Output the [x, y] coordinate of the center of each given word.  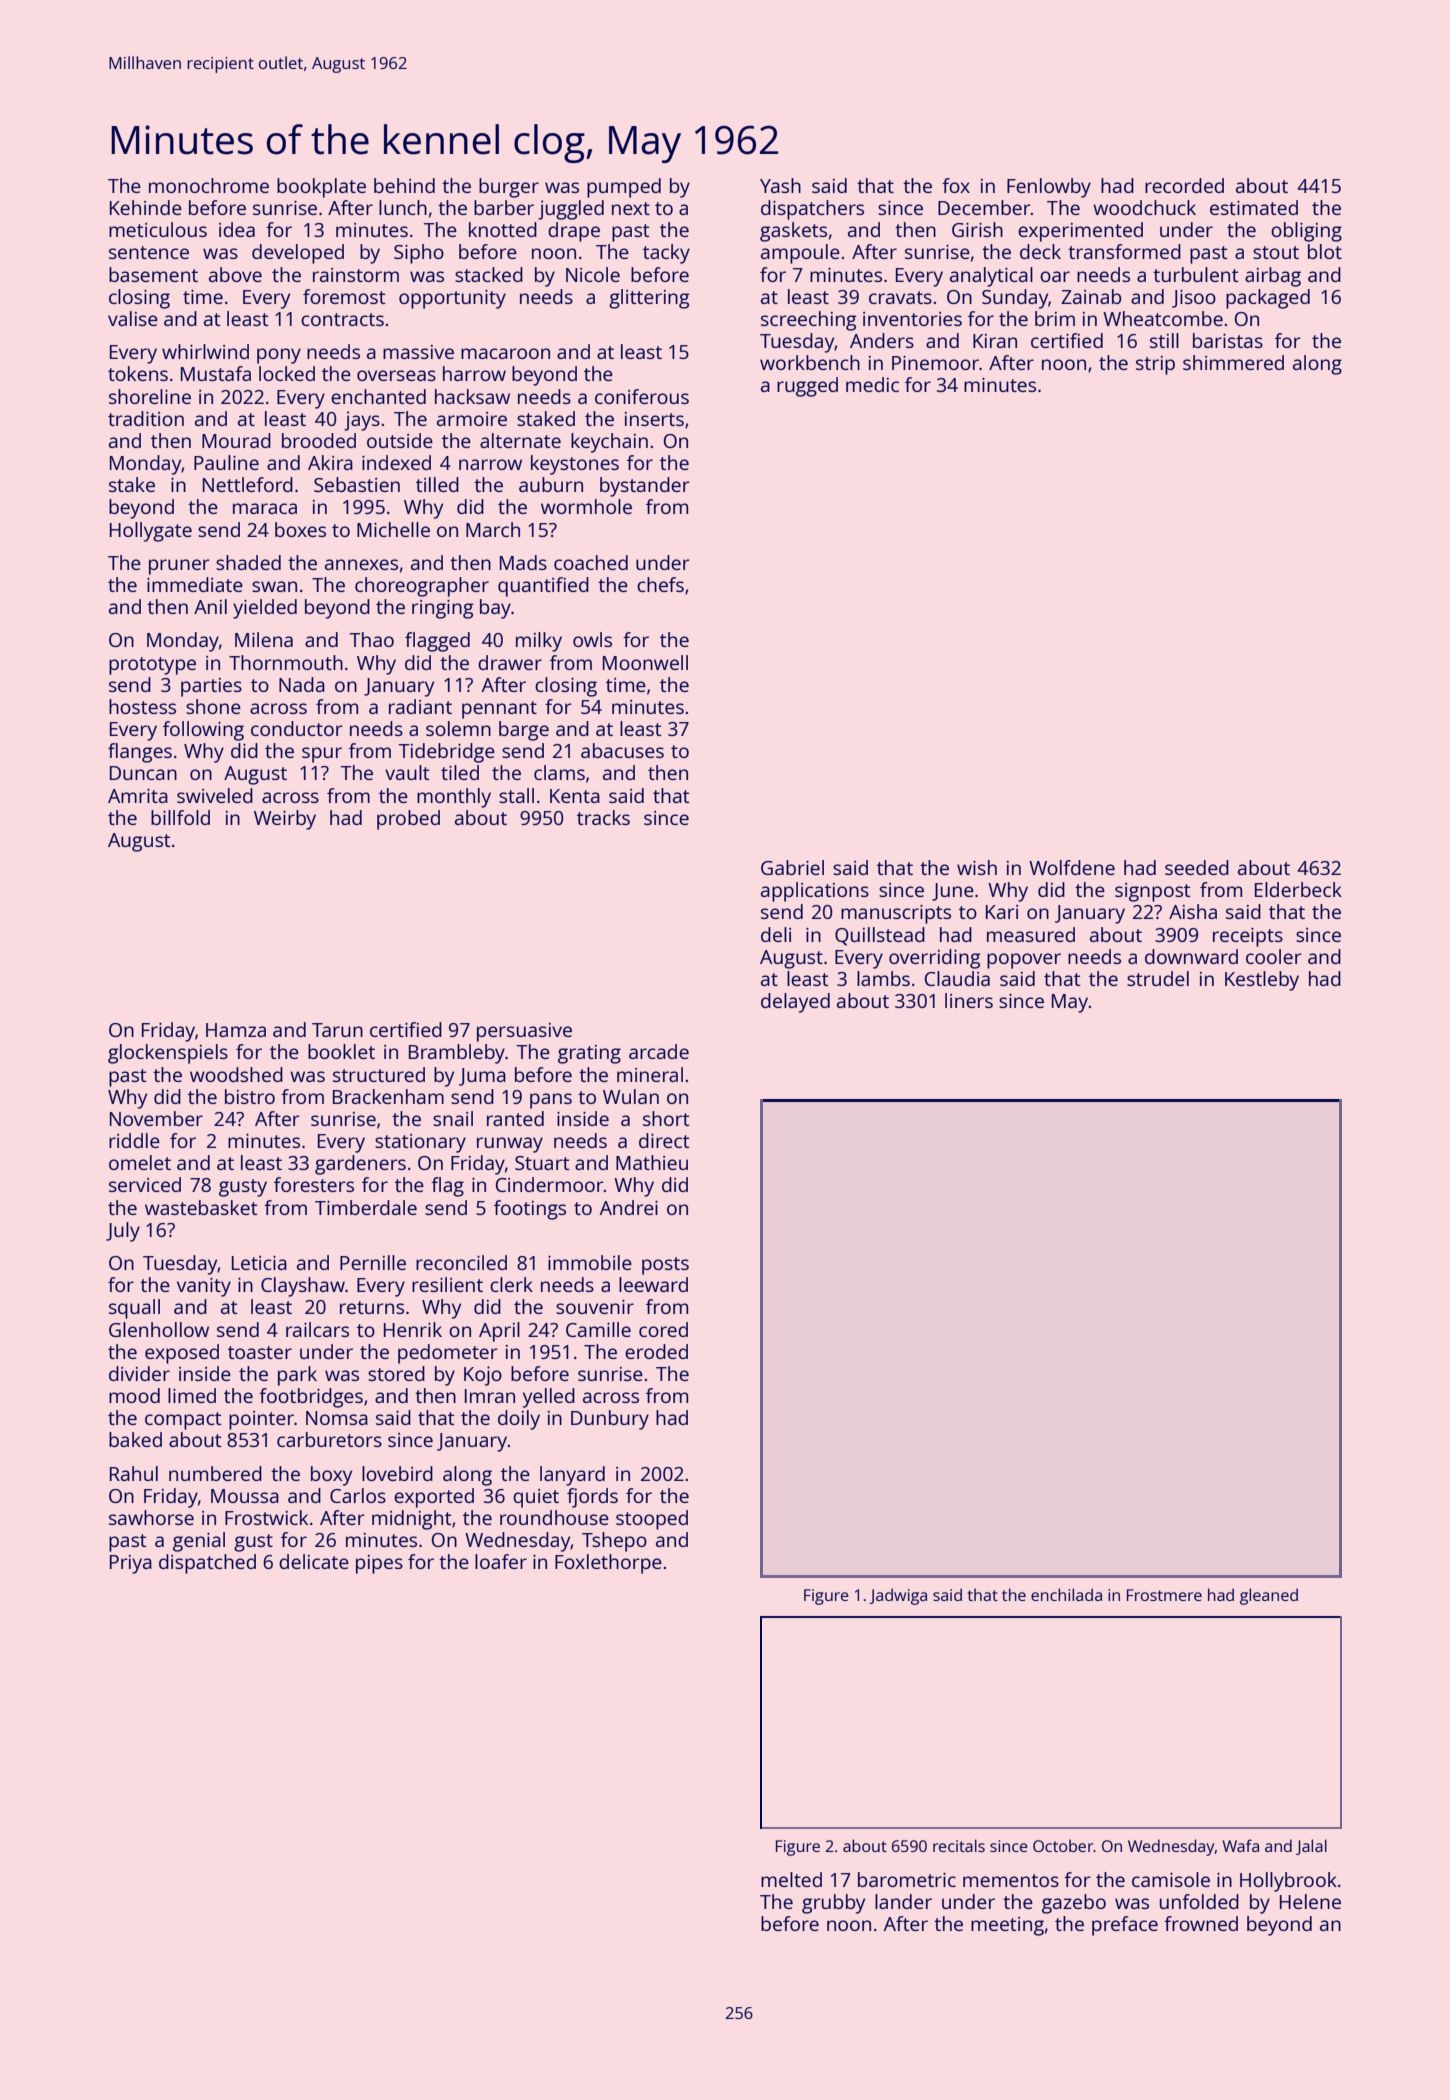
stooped [652, 1520]
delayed [795, 1003]
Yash [780, 185]
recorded [1184, 185]
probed [408, 820]
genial [199, 1542]
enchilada [1066, 1594]
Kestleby [1262, 981]
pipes [379, 1564]
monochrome [209, 185]
